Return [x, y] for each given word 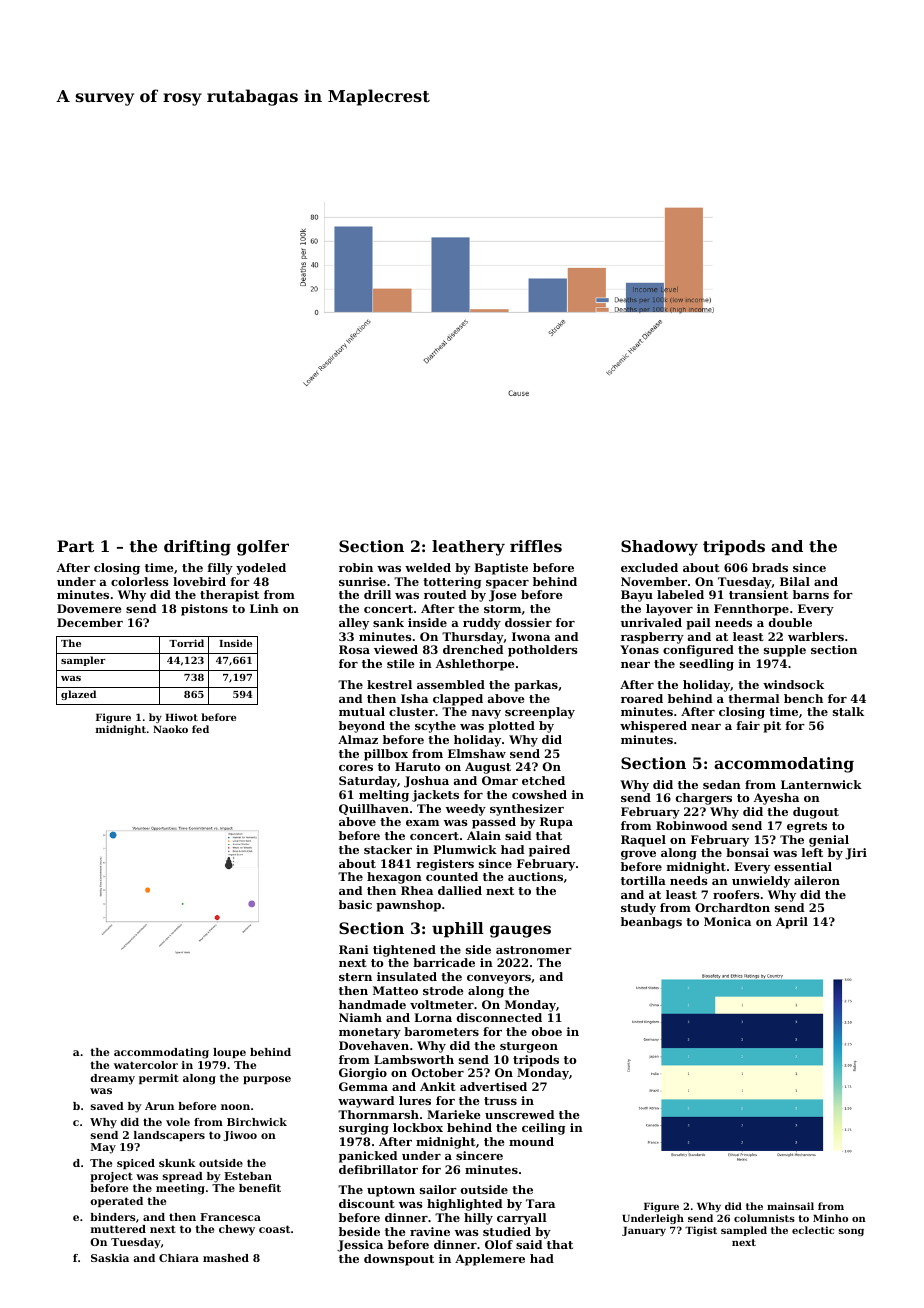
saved [107, 1106]
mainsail [790, 1206]
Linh [264, 608]
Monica [727, 921]
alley [354, 624]
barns [811, 594]
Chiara [179, 1258]
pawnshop [408, 906]
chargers [704, 799]
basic [355, 904]
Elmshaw [477, 753]
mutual [362, 711]
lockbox [418, 1127]
